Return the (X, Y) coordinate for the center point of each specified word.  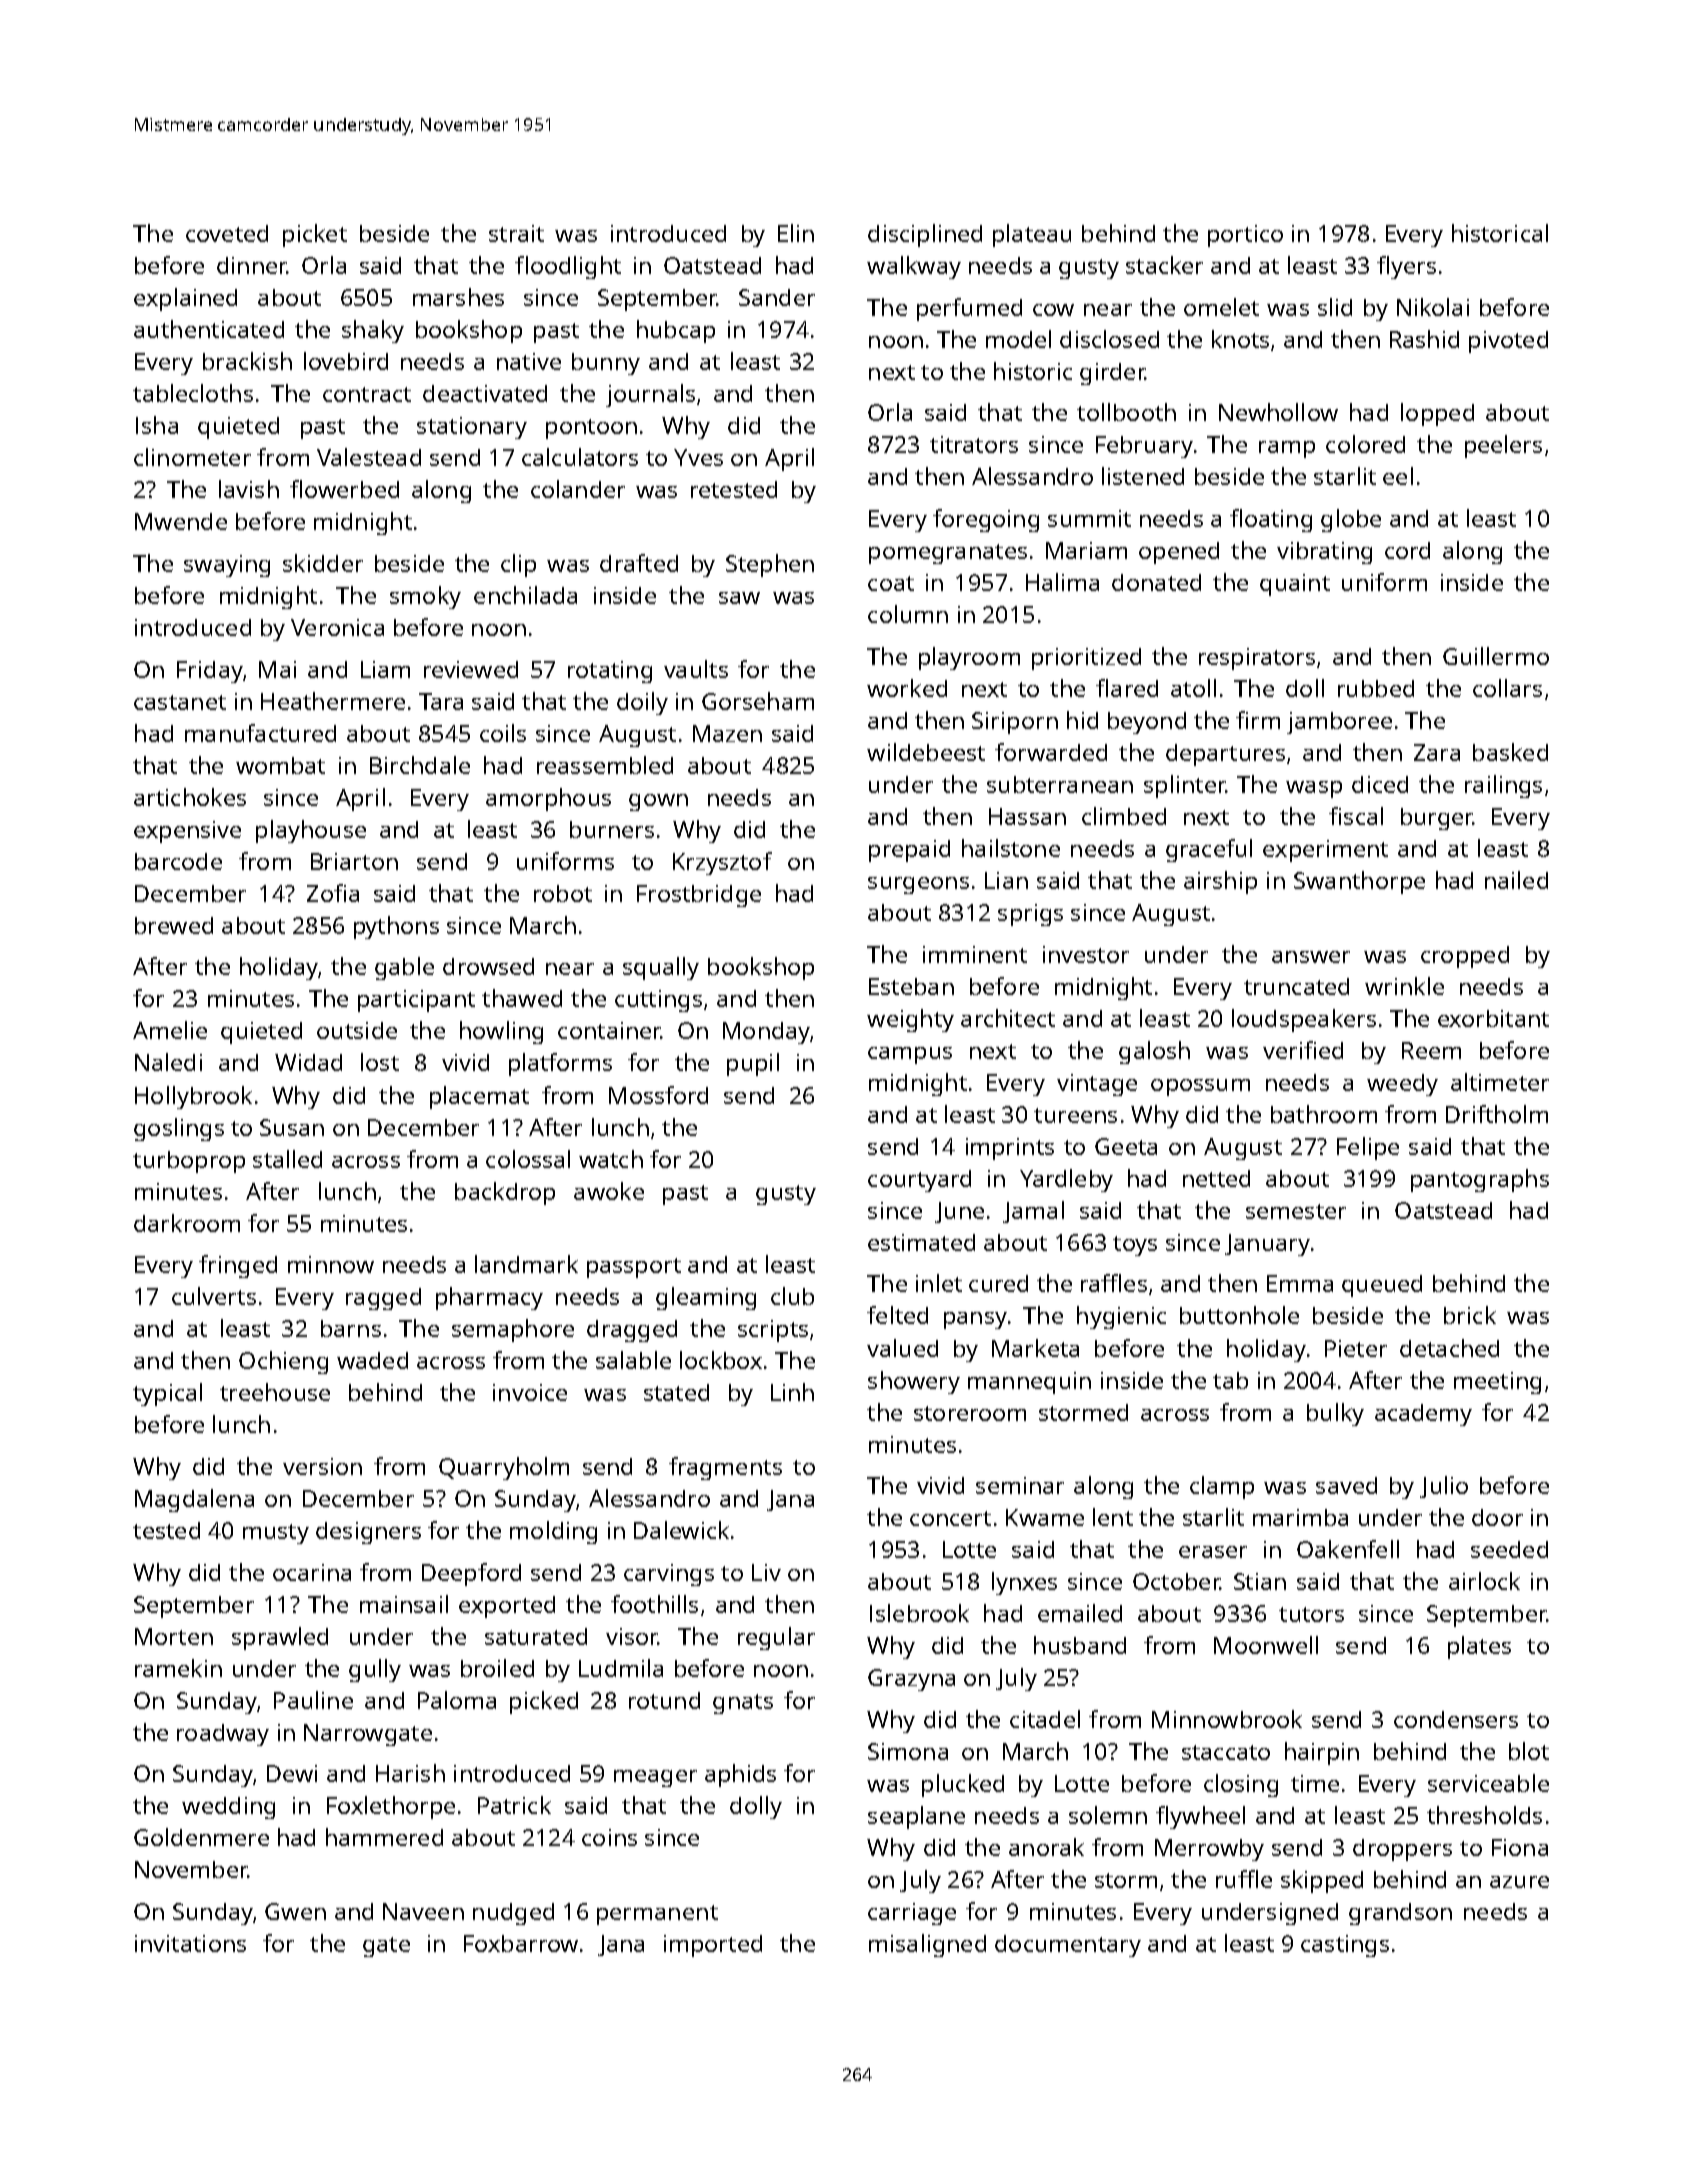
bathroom (1324, 1114)
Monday (766, 1033)
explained (185, 299)
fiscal (1356, 816)
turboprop (189, 1162)
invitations (190, 1943)
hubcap (676, 331)
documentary (1068, 1946)
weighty (910, 1020)
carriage (912, 1914)
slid (1335, 307)
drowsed (488, 966)
